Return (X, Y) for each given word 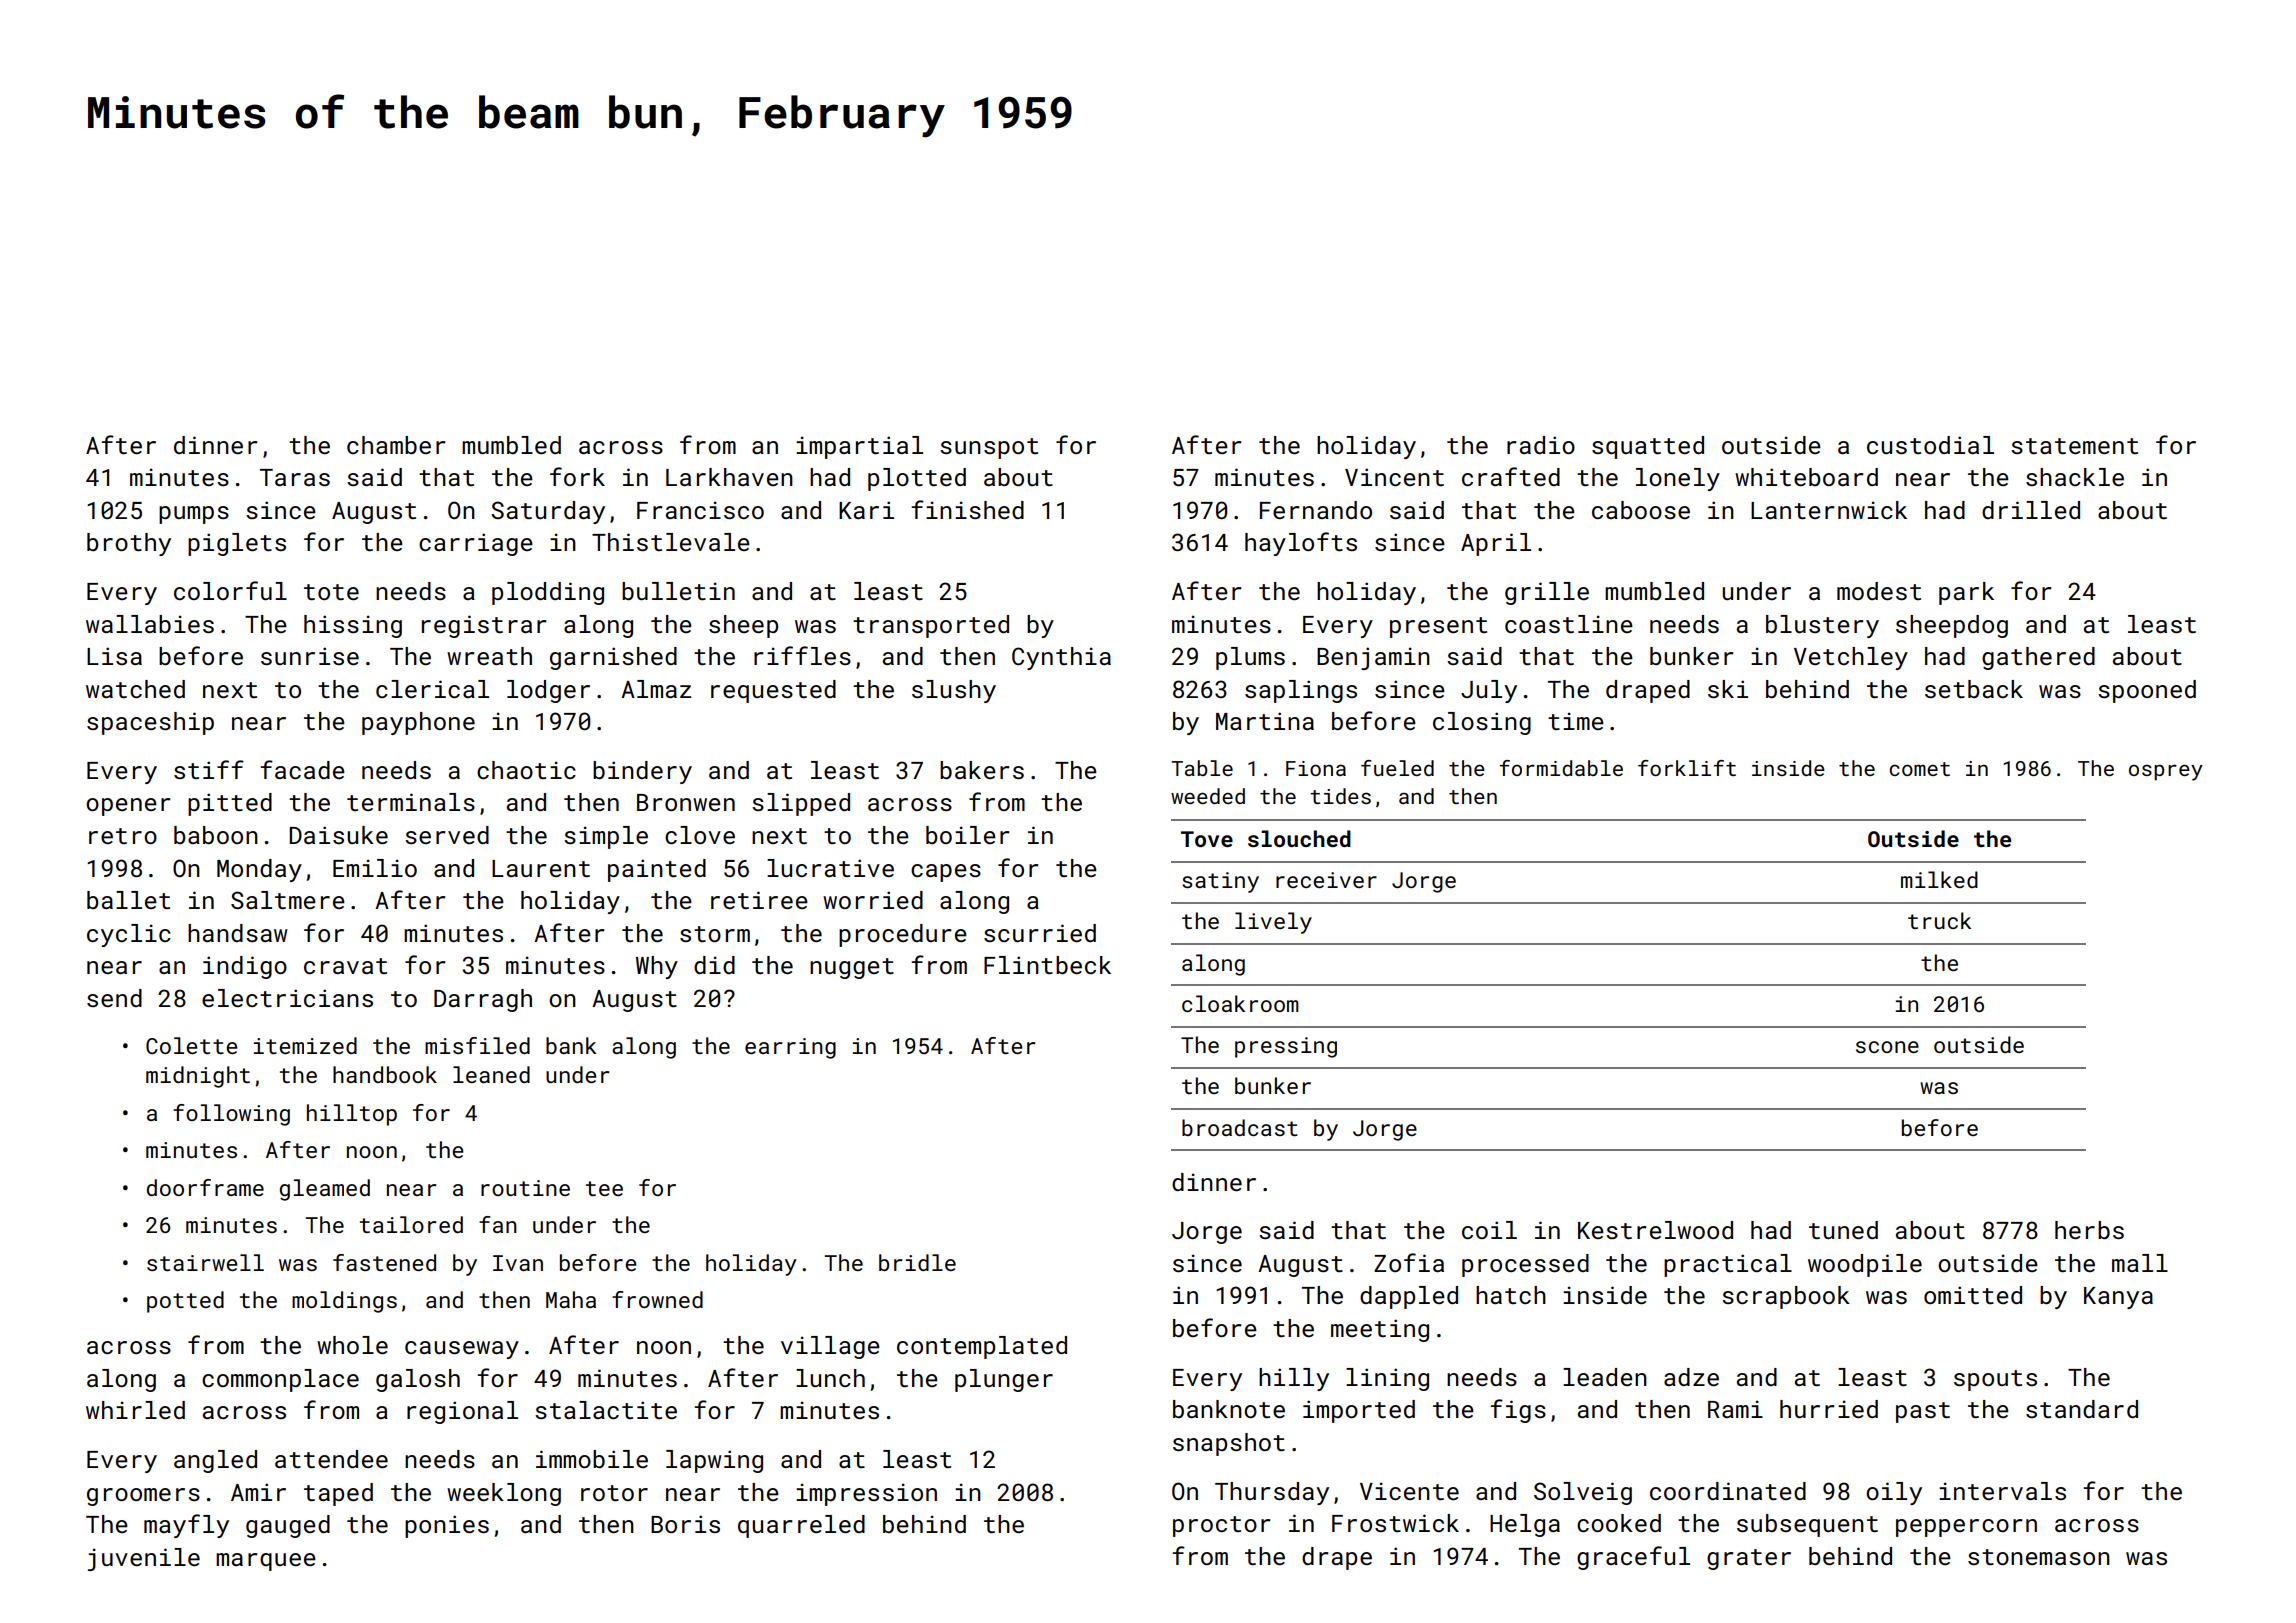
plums (1250, 658)
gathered (2038, 658)
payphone (418, 723)
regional (462, 1412)
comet (1919, 769)
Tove (1207, 839)
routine (525, 1188)
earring (790, 1048)
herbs (2089, 1230)
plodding (548, 593)
